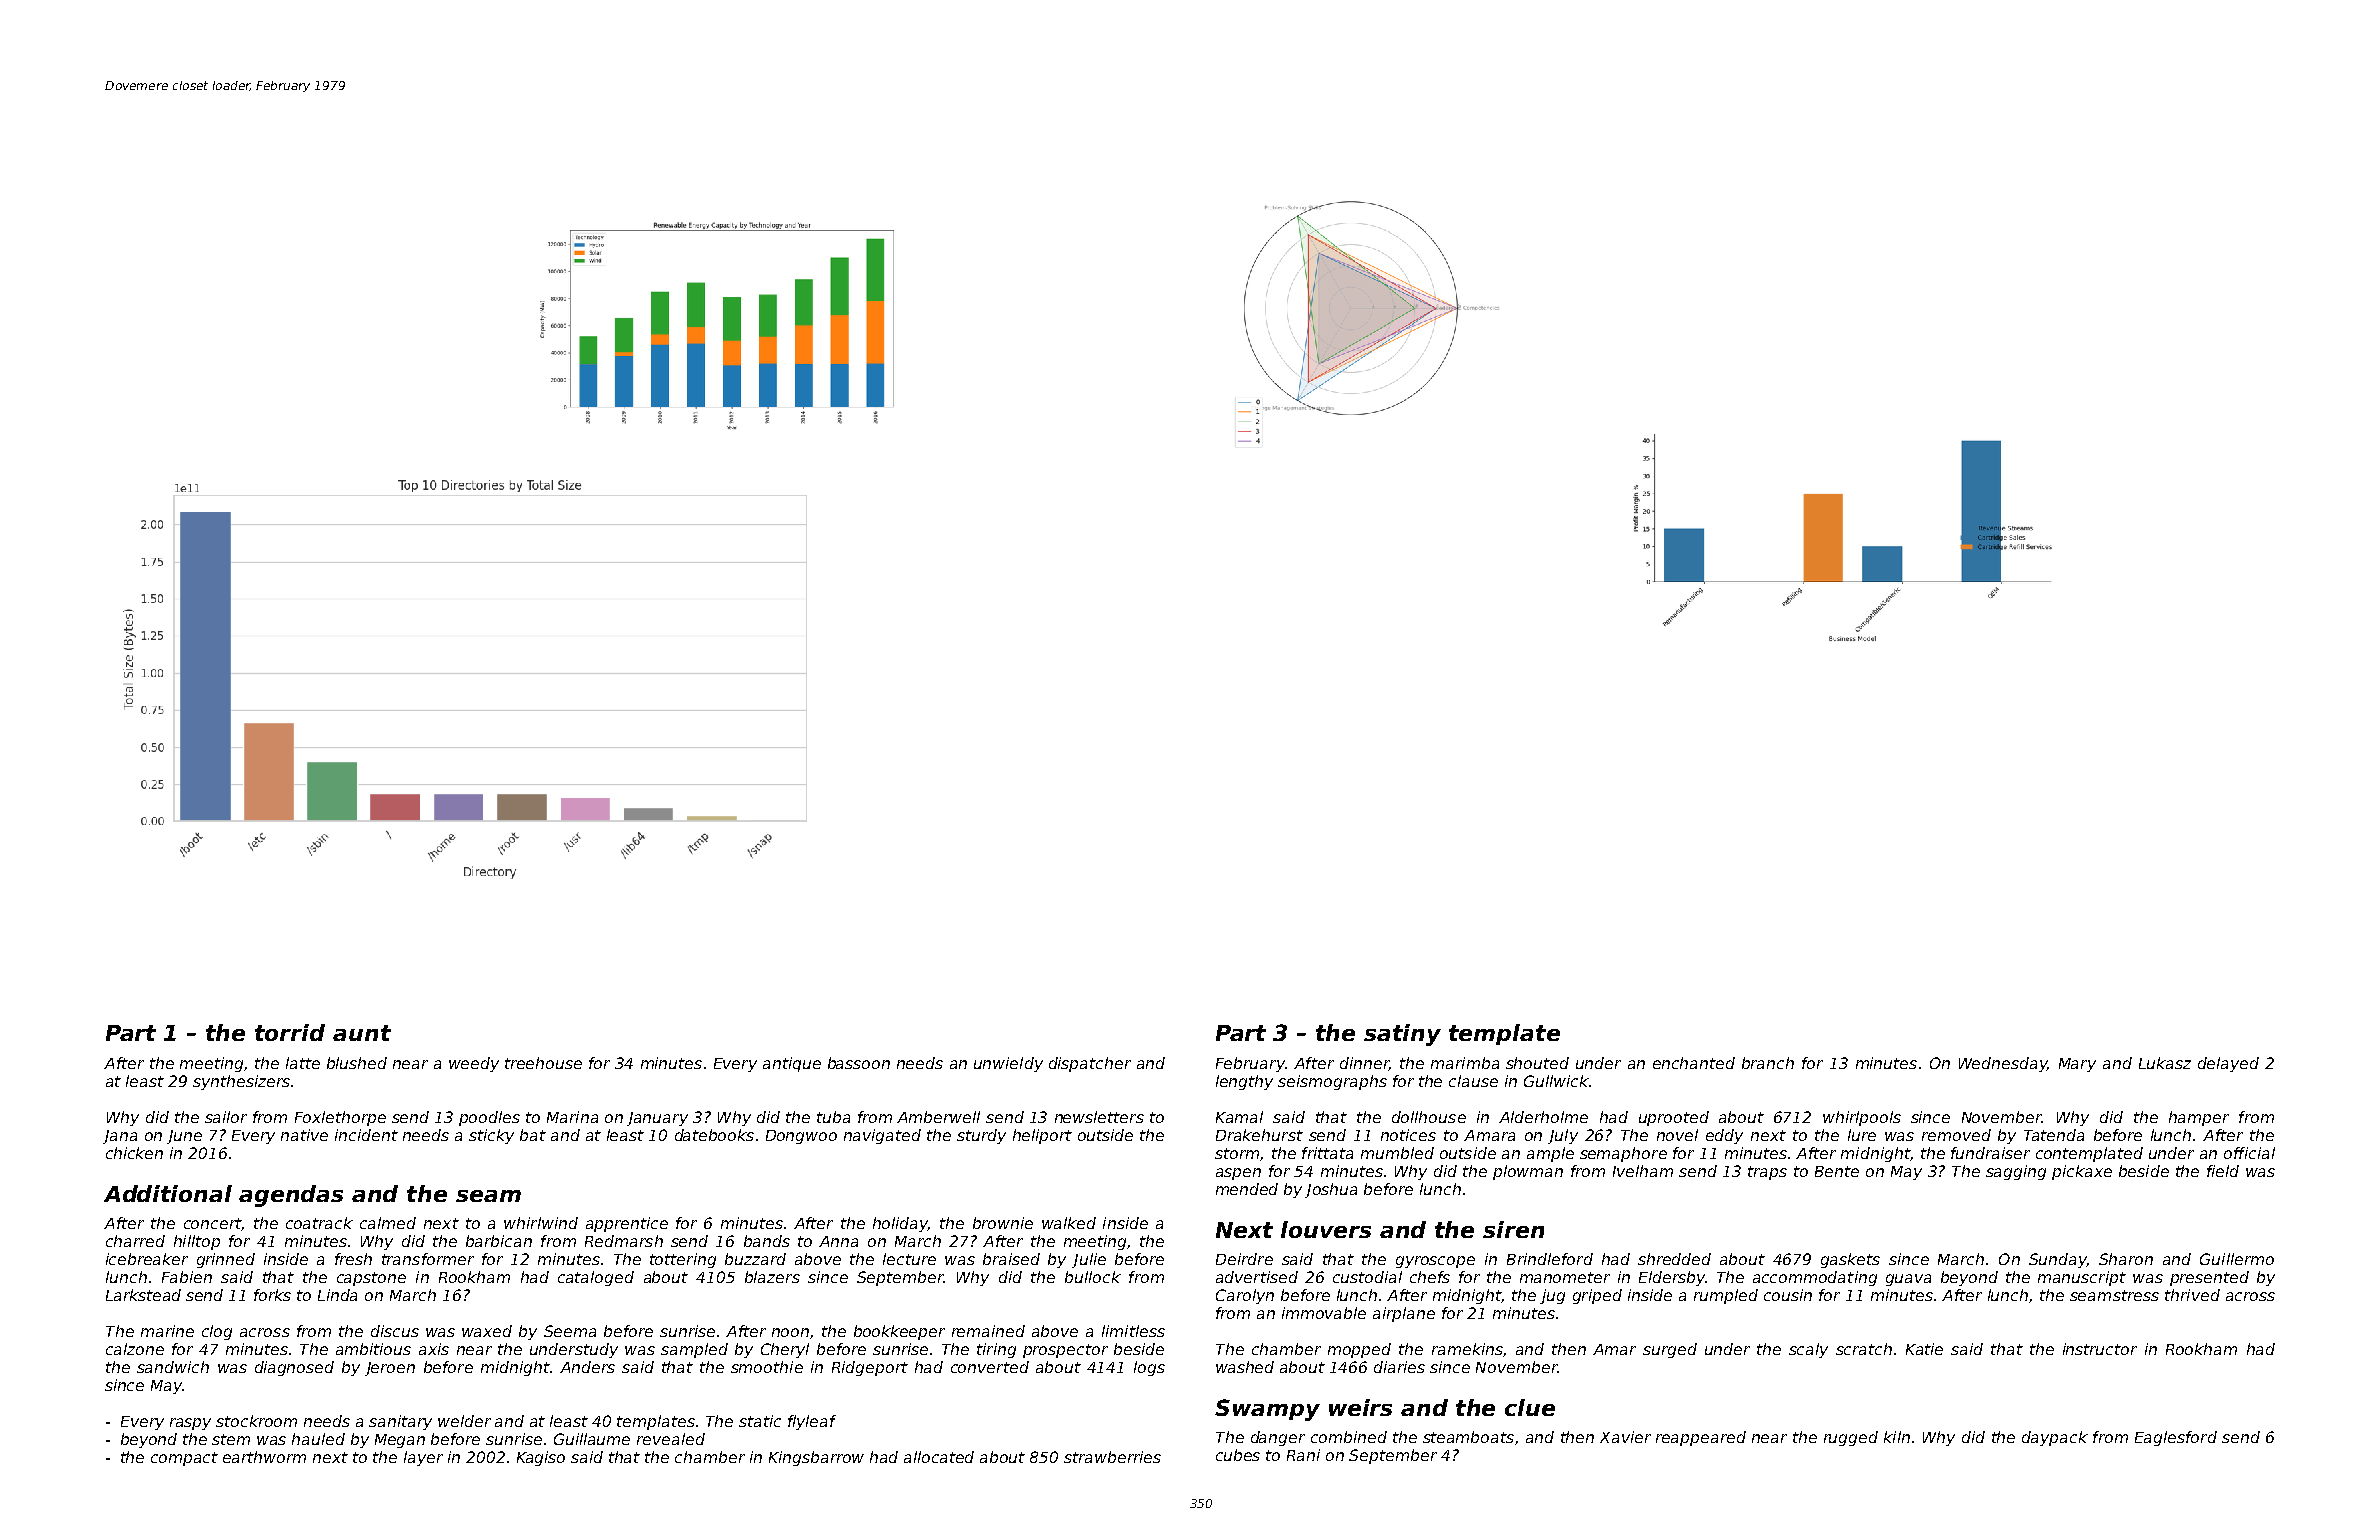 The width and height of the screenshot is (2380, 1540). I want to click on bassoon, so click(859, 1063).
